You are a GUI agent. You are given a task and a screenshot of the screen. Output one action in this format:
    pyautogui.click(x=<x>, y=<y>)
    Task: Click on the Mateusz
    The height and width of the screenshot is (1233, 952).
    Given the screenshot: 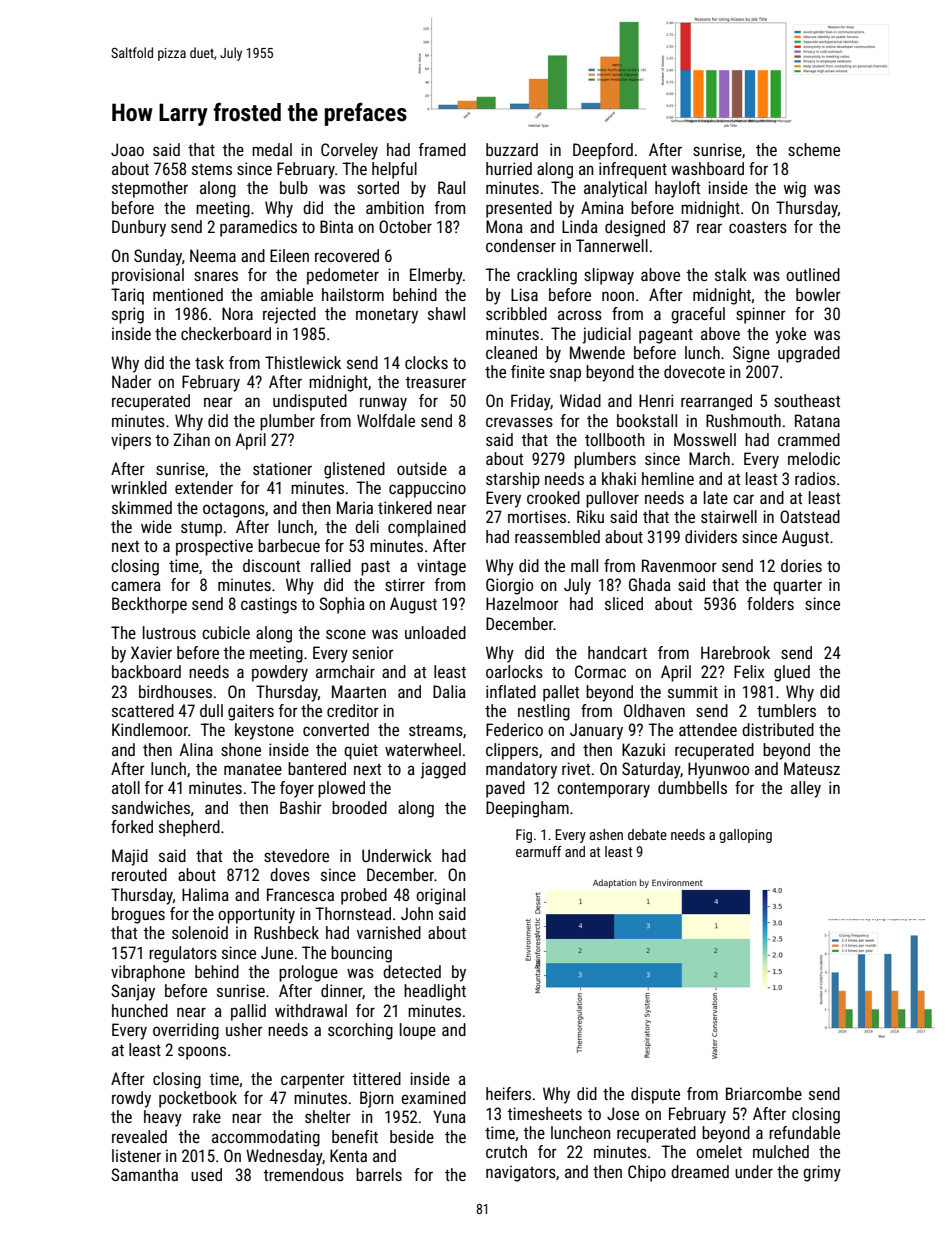 What is the action you would take?
    pyautogui.click(x=812, y=768)
